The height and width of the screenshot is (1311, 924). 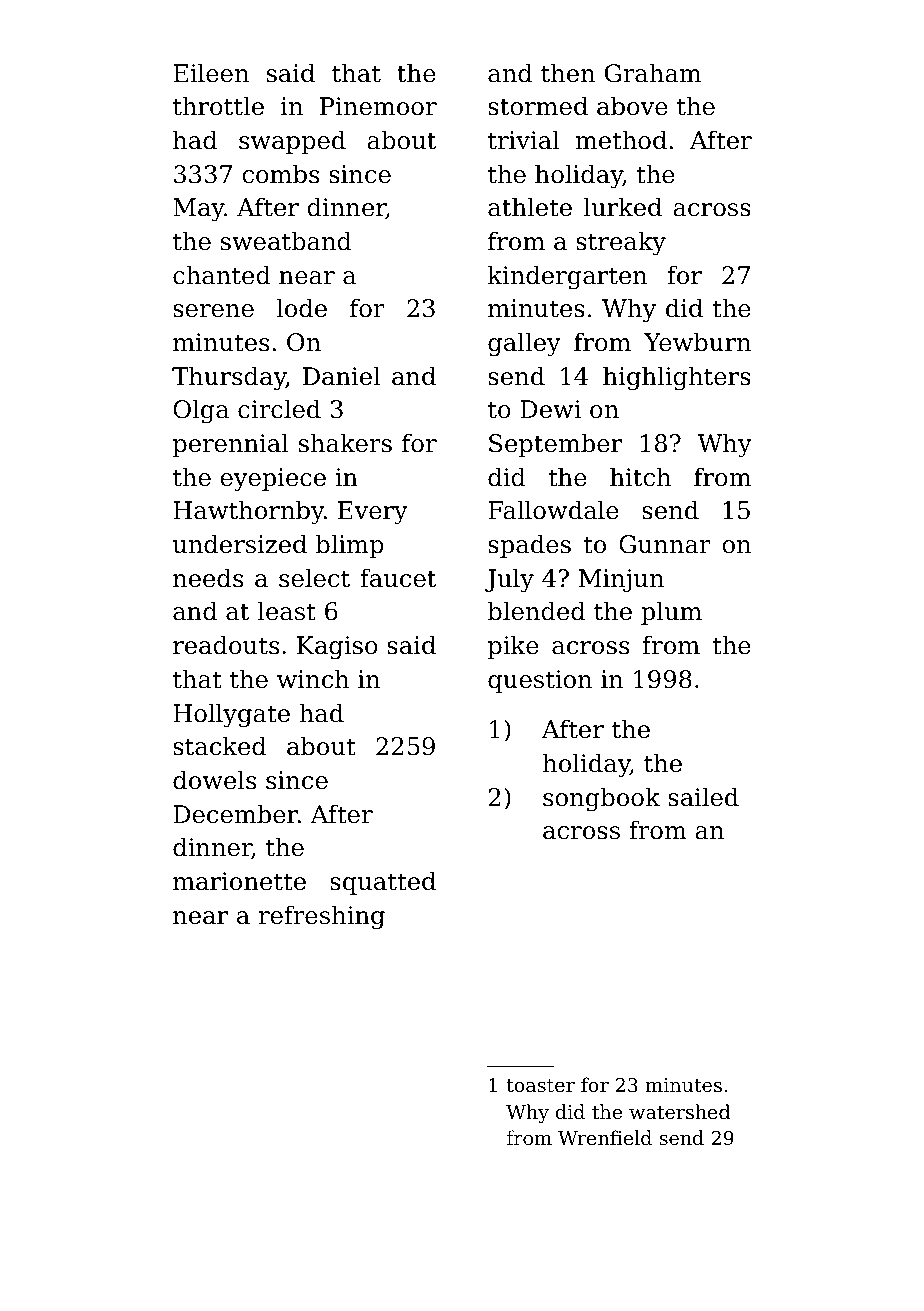 What do you see at coordinates (541, 1085) in the screenshot?
I see `toaster` at bounding box center [541, 1085].
